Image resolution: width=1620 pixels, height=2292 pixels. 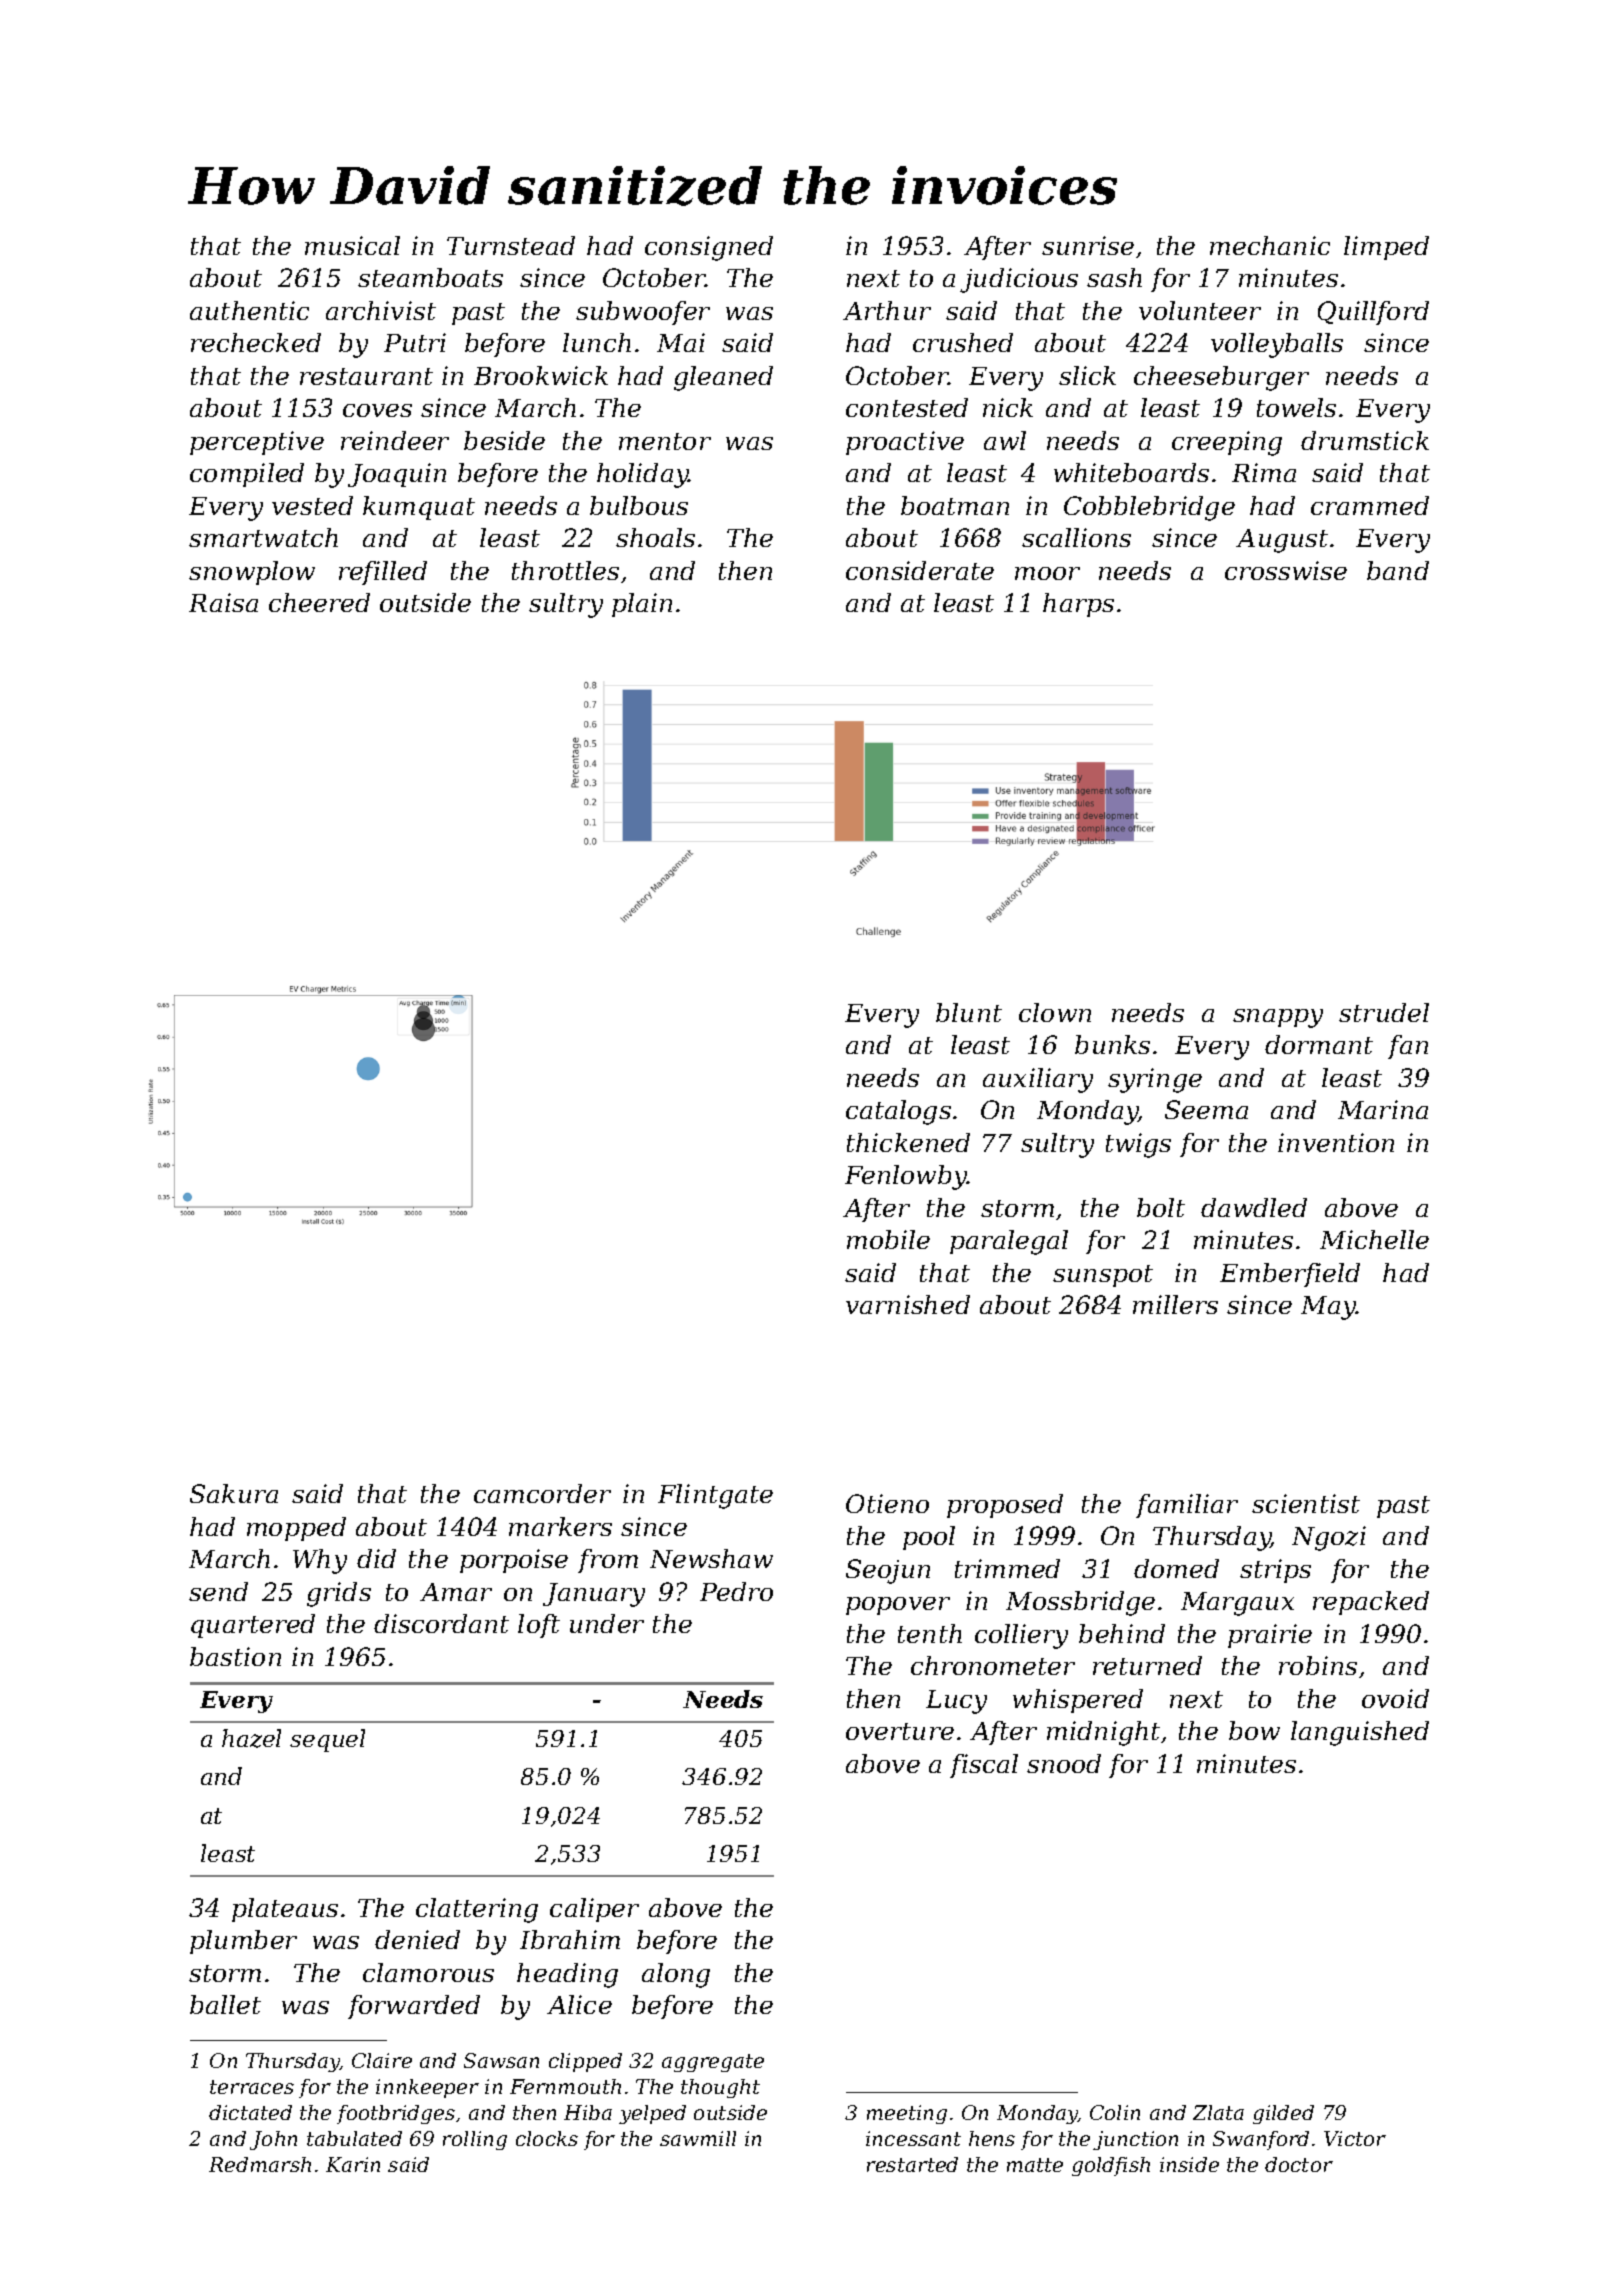 What do you see at coordinates (256, 342) in the page?
I see `rechecked` at bounding box center [256, 342].
